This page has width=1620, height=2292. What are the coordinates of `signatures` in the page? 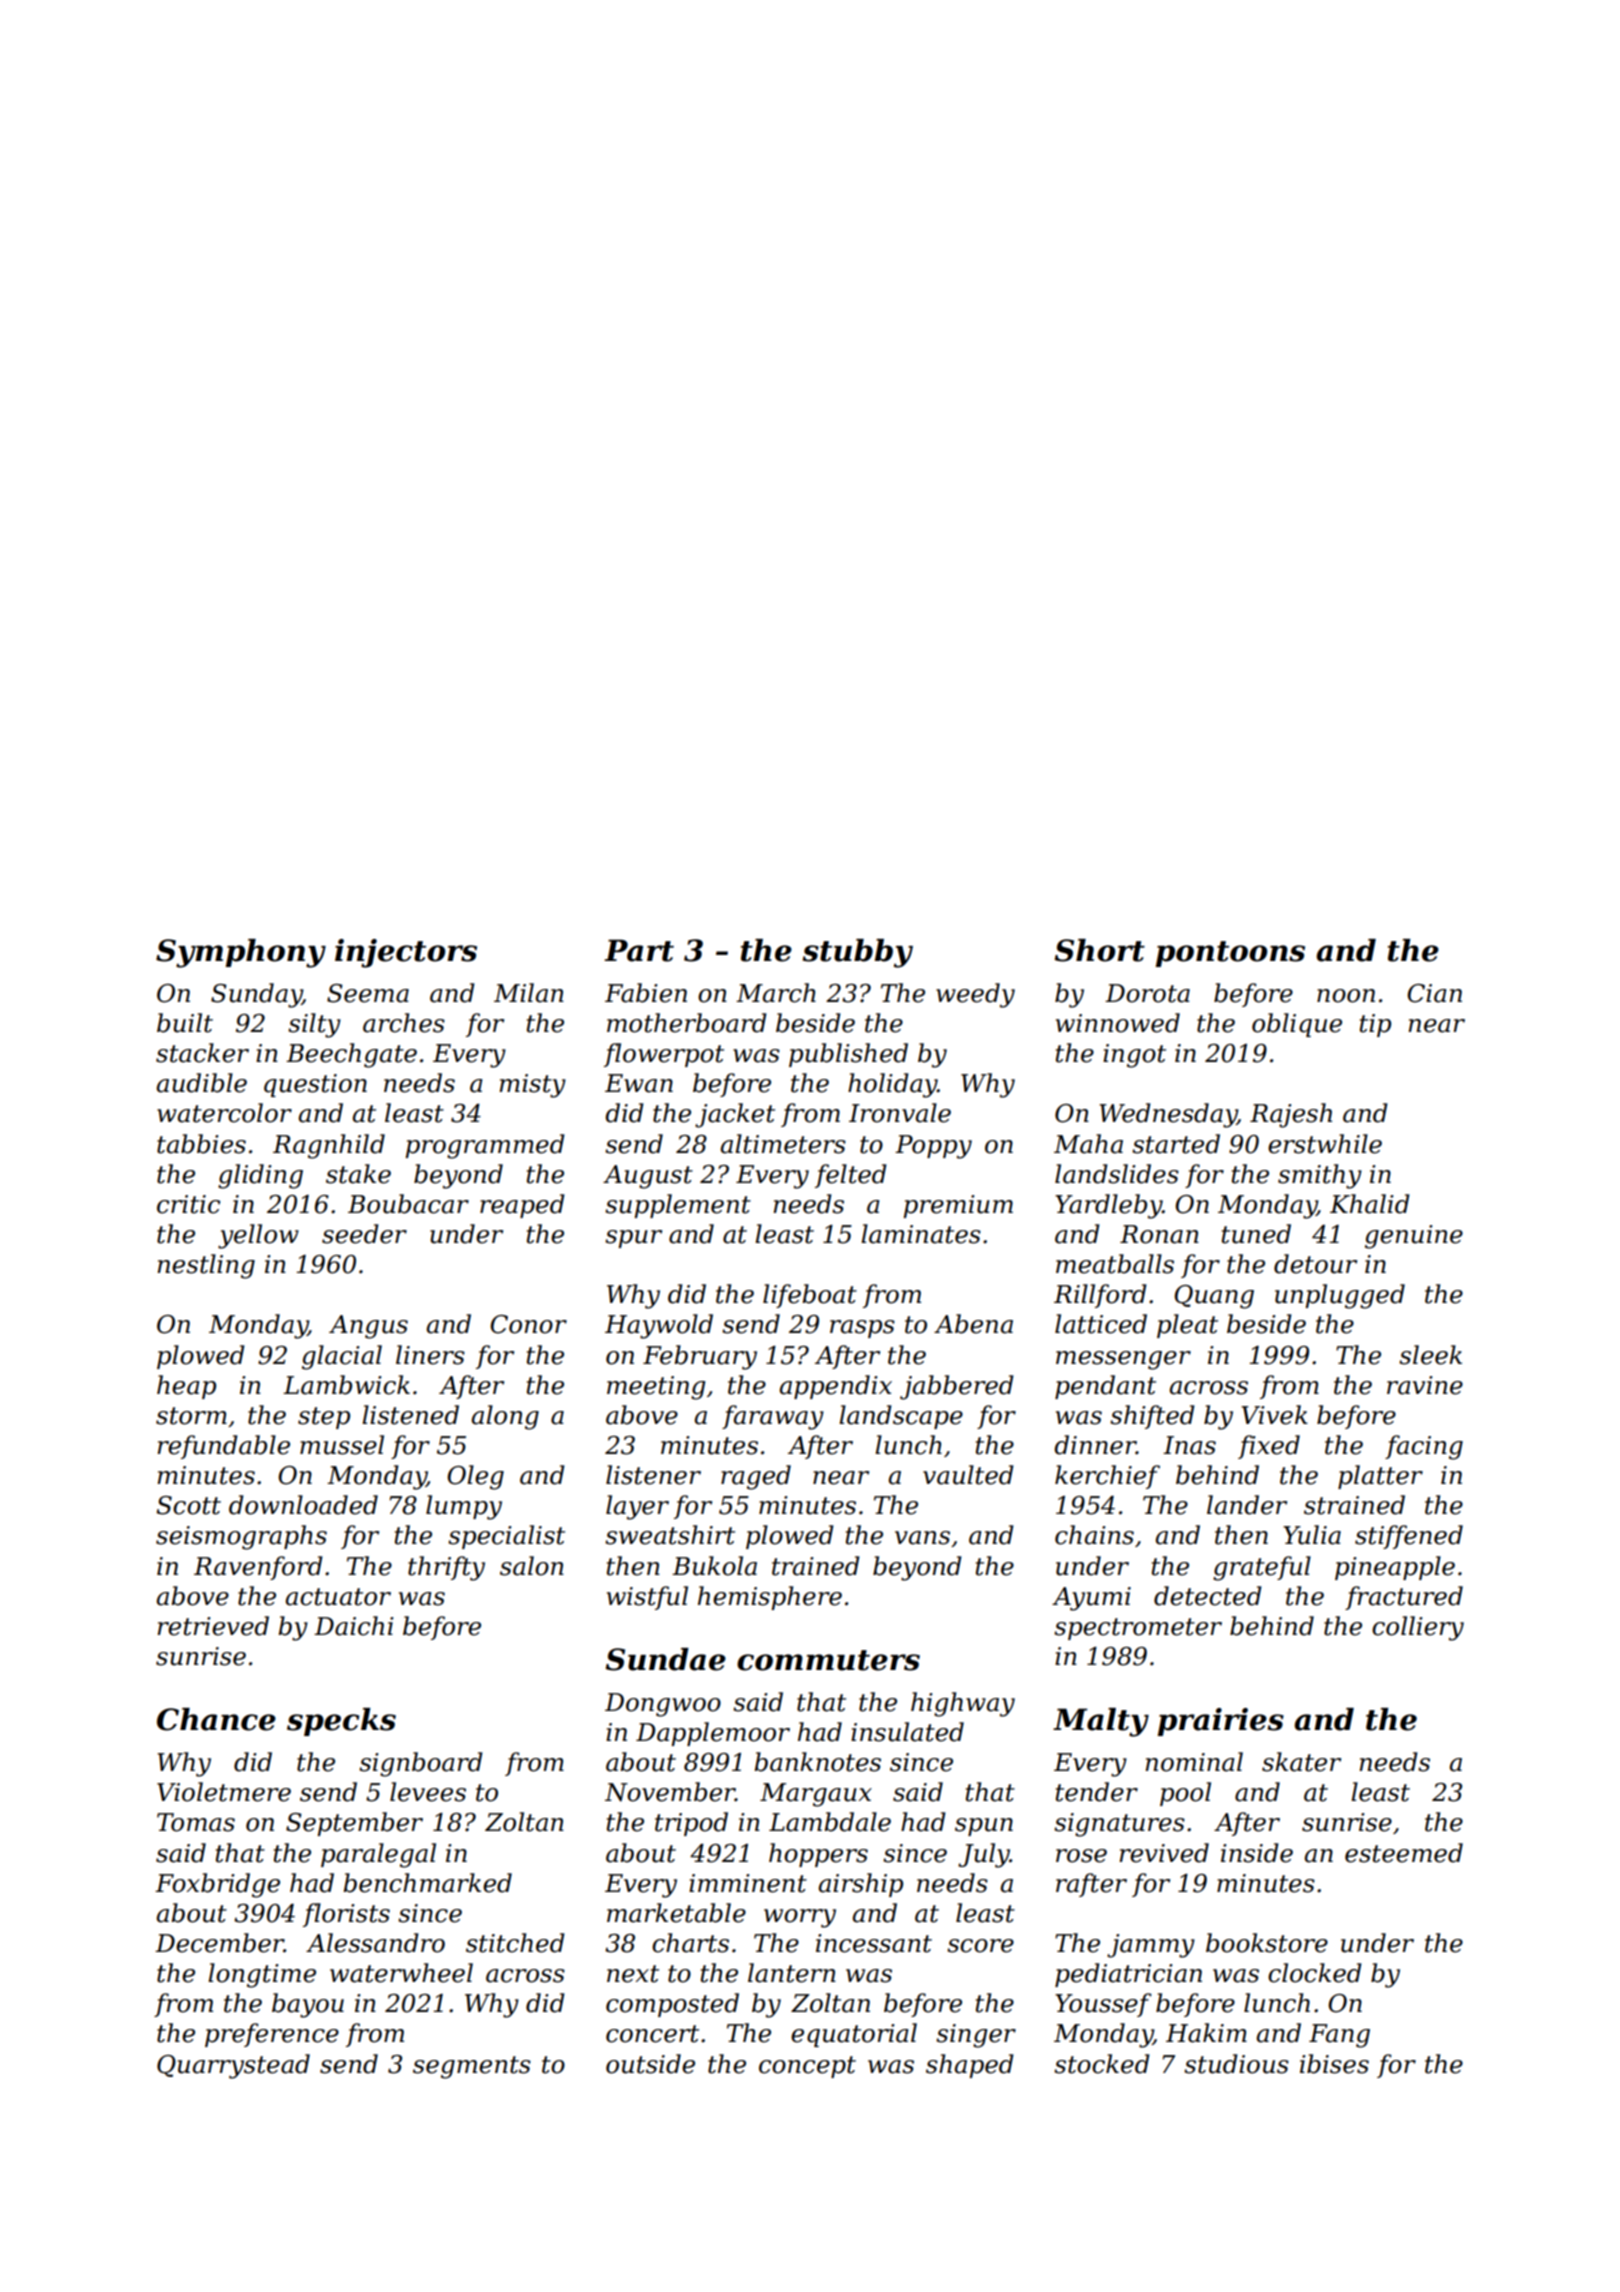 It's located at (1119, 1825).
